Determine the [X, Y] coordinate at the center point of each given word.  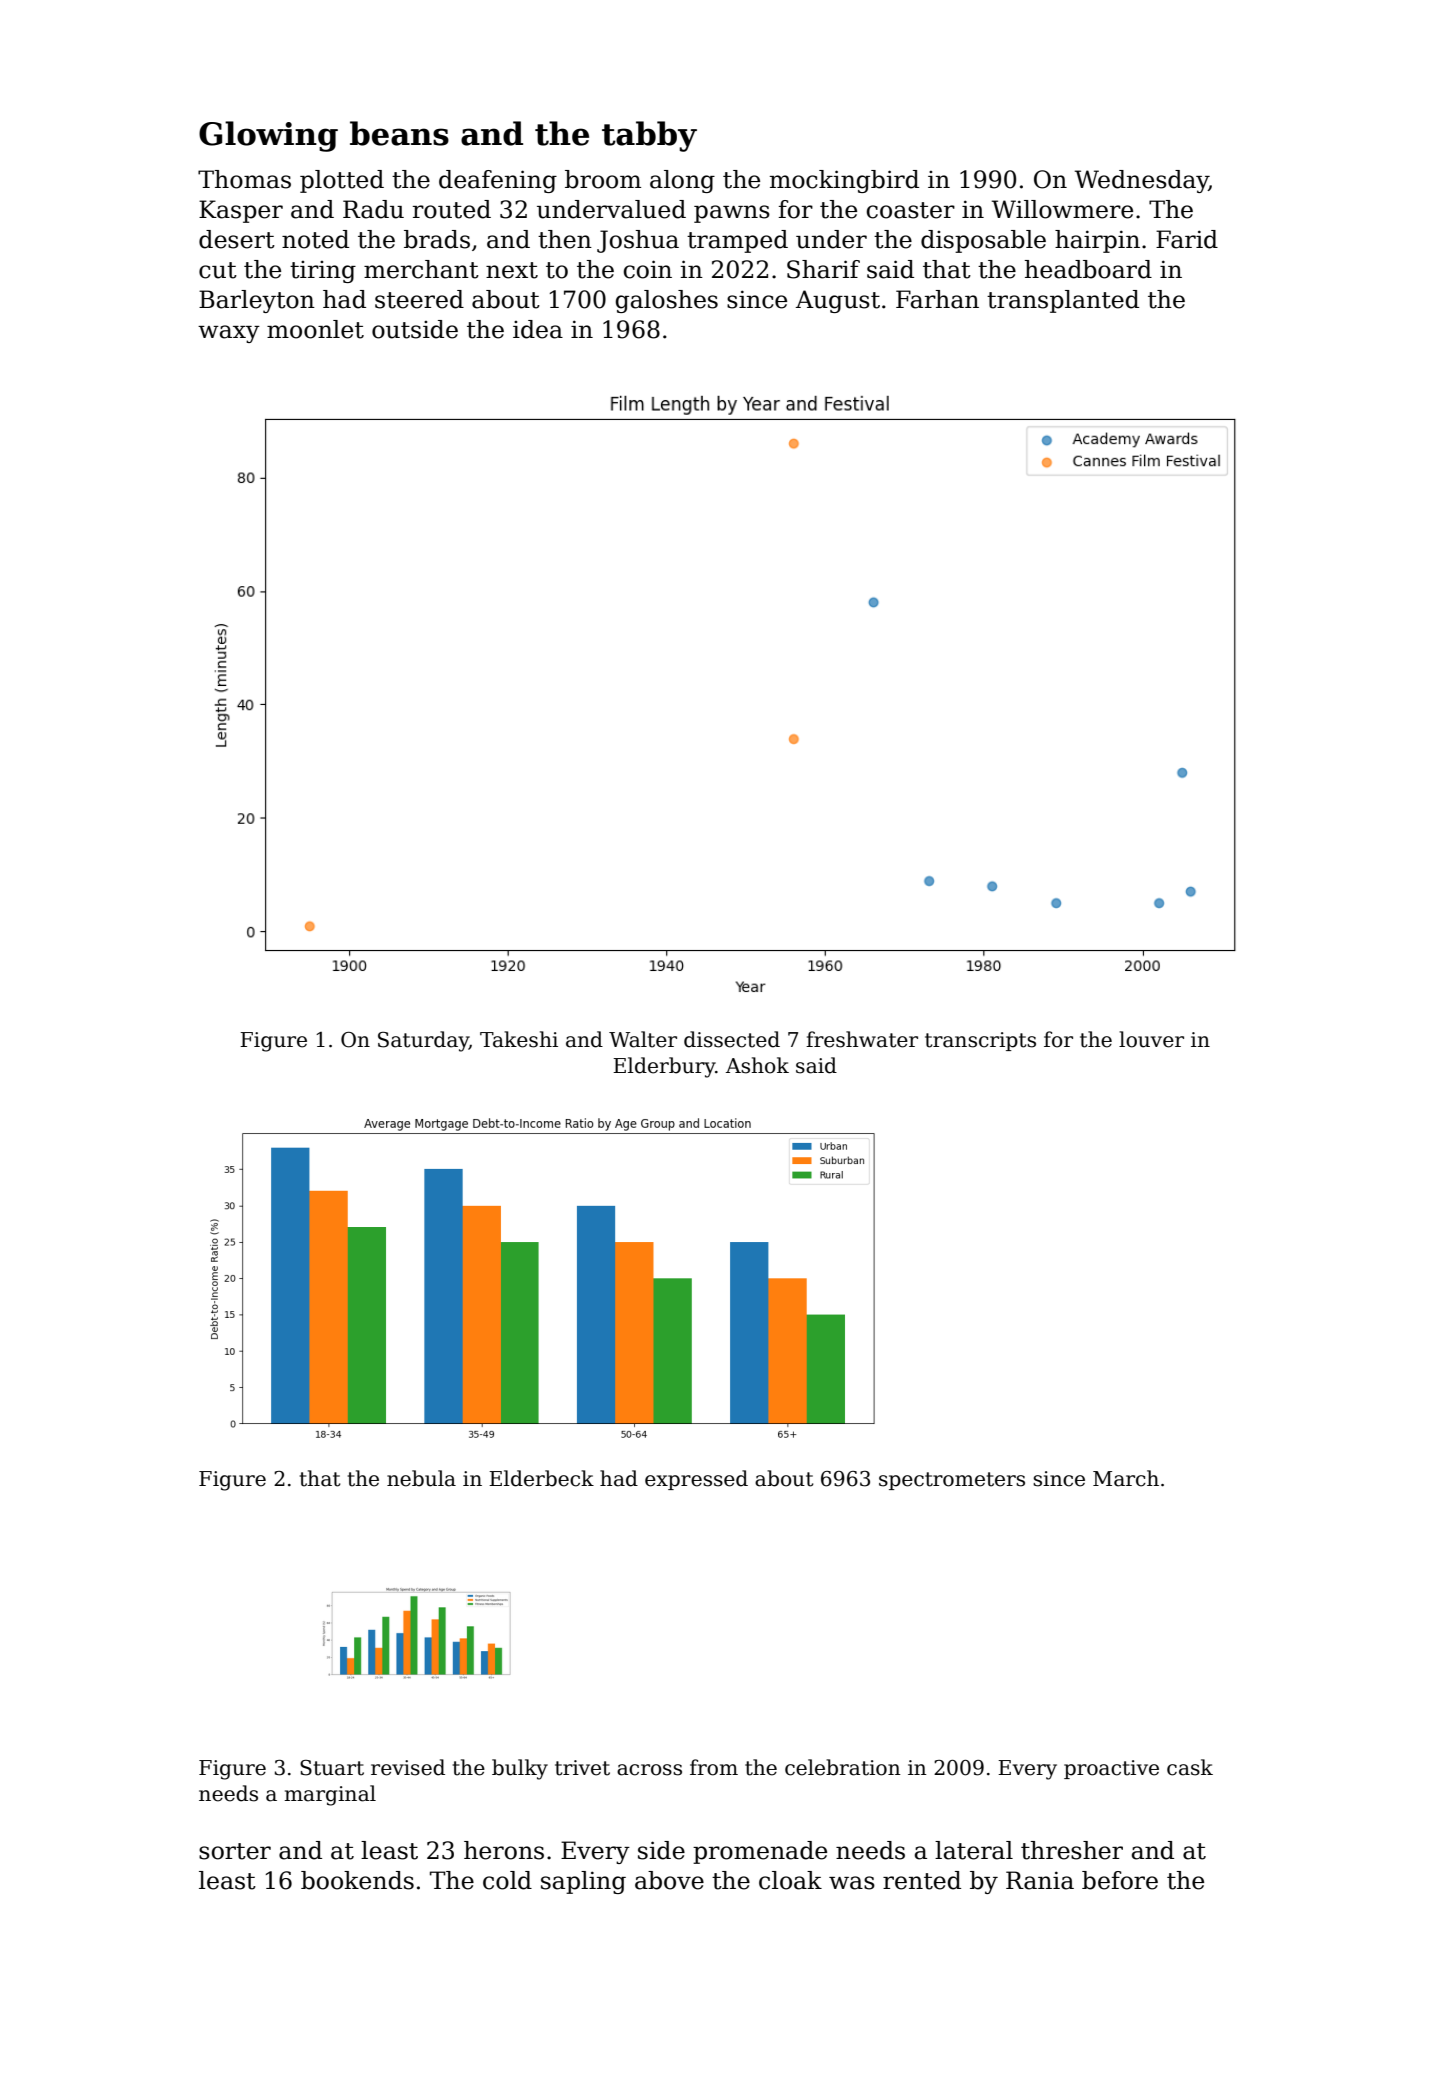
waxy [229, 334]
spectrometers [952, 1481]
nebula [421, 1478]
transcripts [980, 1041]
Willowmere [1062, 209]
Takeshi [519, 1039]
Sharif [823, 269]
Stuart [332, 1768]
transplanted [1063, 301]
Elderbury [664, 1067]
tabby [649, 136]
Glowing [268, 136]
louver [1151, 1039]
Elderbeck [541, 1478]
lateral [974, 1850]
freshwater [862, 1039]
